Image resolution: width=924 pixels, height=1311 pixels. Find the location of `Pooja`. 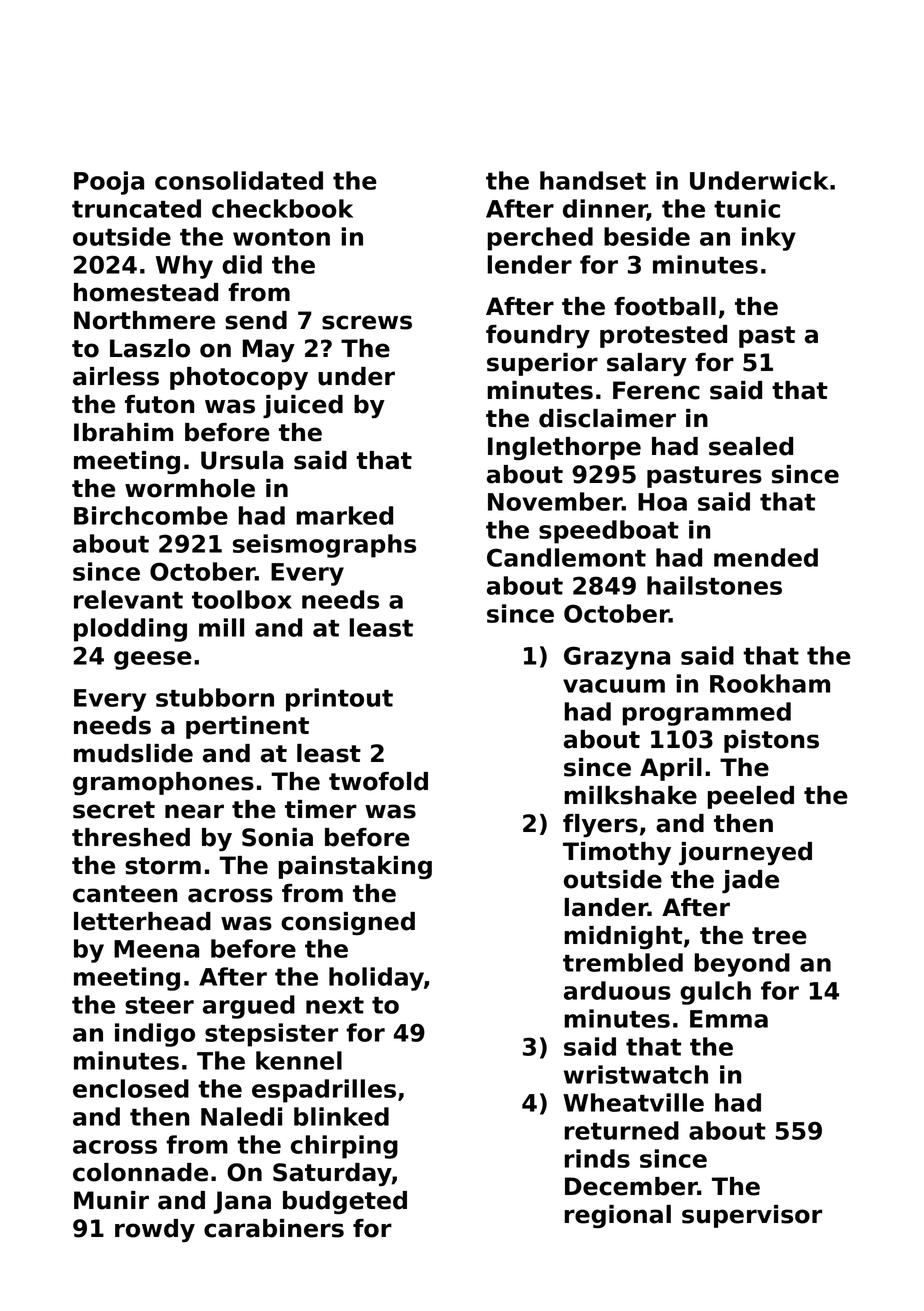

Pooja is located at coordinates (109, 183).
